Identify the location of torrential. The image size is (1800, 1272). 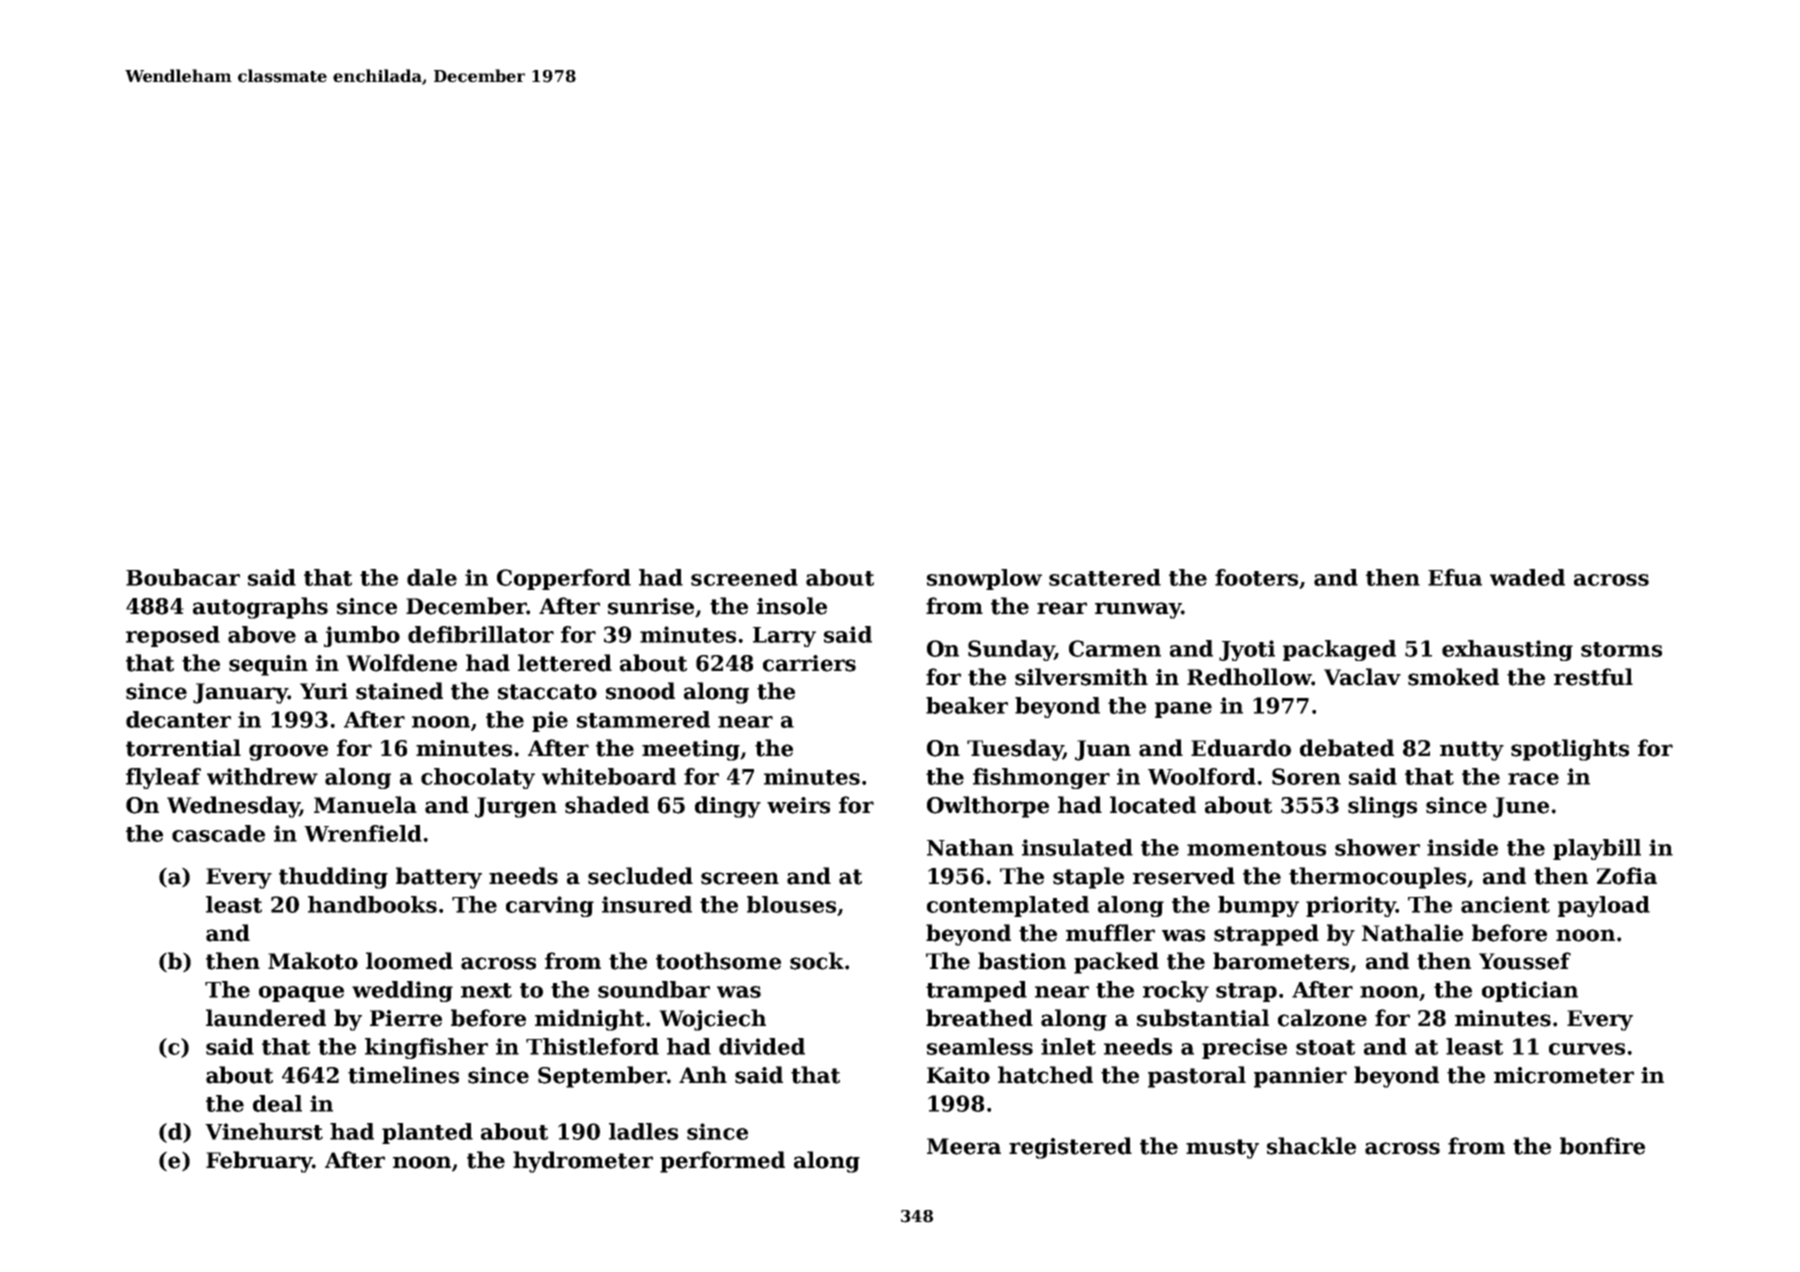
(183, 748).
